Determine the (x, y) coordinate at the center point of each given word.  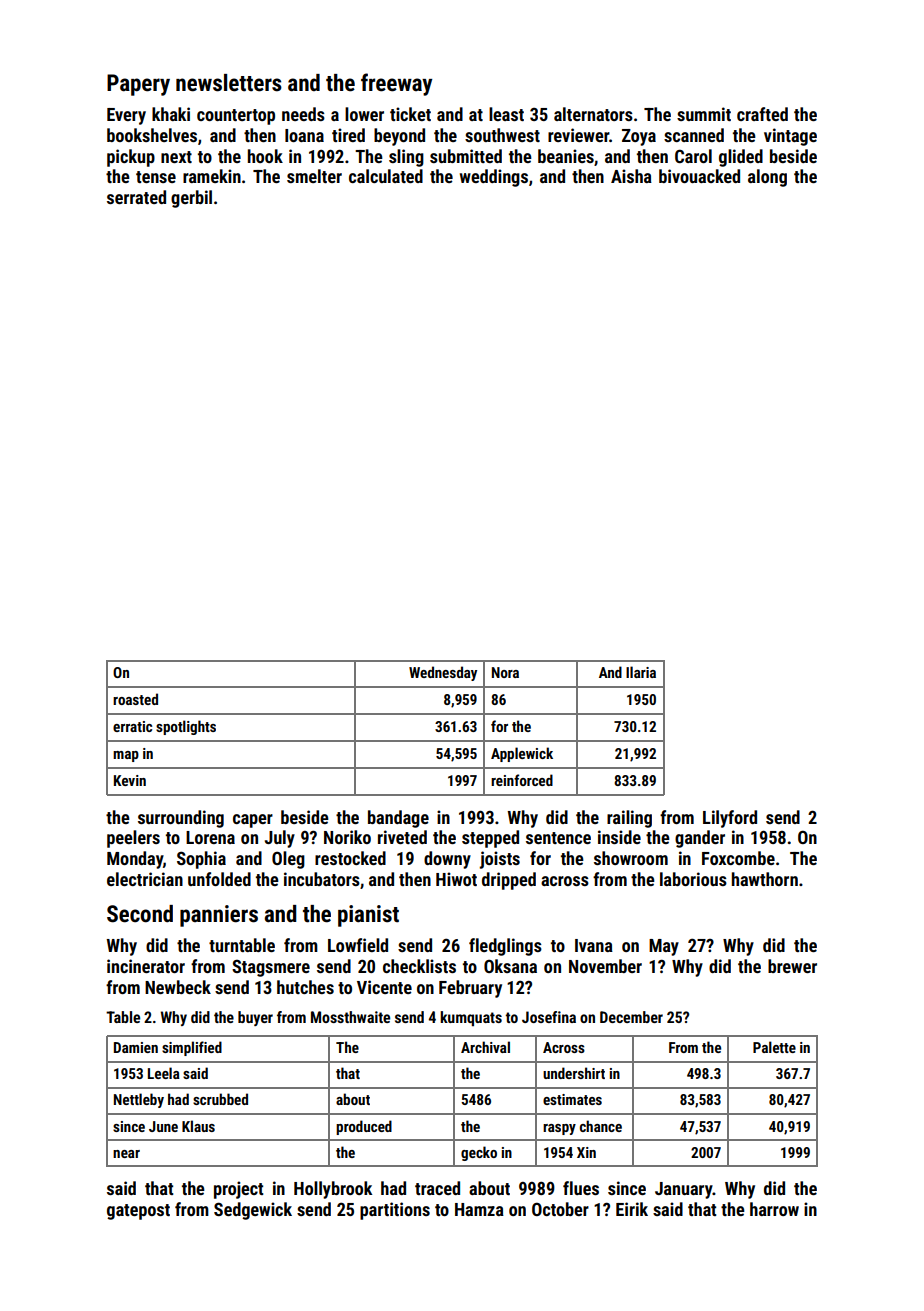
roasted (135, 699)
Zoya (639, 137)
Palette (774, 1047)
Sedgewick (253, 1211)
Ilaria (641, 672)
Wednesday (443, 673)
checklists (419, 966)
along (767, 178)
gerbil (191, 199)
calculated (386, 176)
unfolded (219, 879)
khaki (171, 114)
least (506, 114)
